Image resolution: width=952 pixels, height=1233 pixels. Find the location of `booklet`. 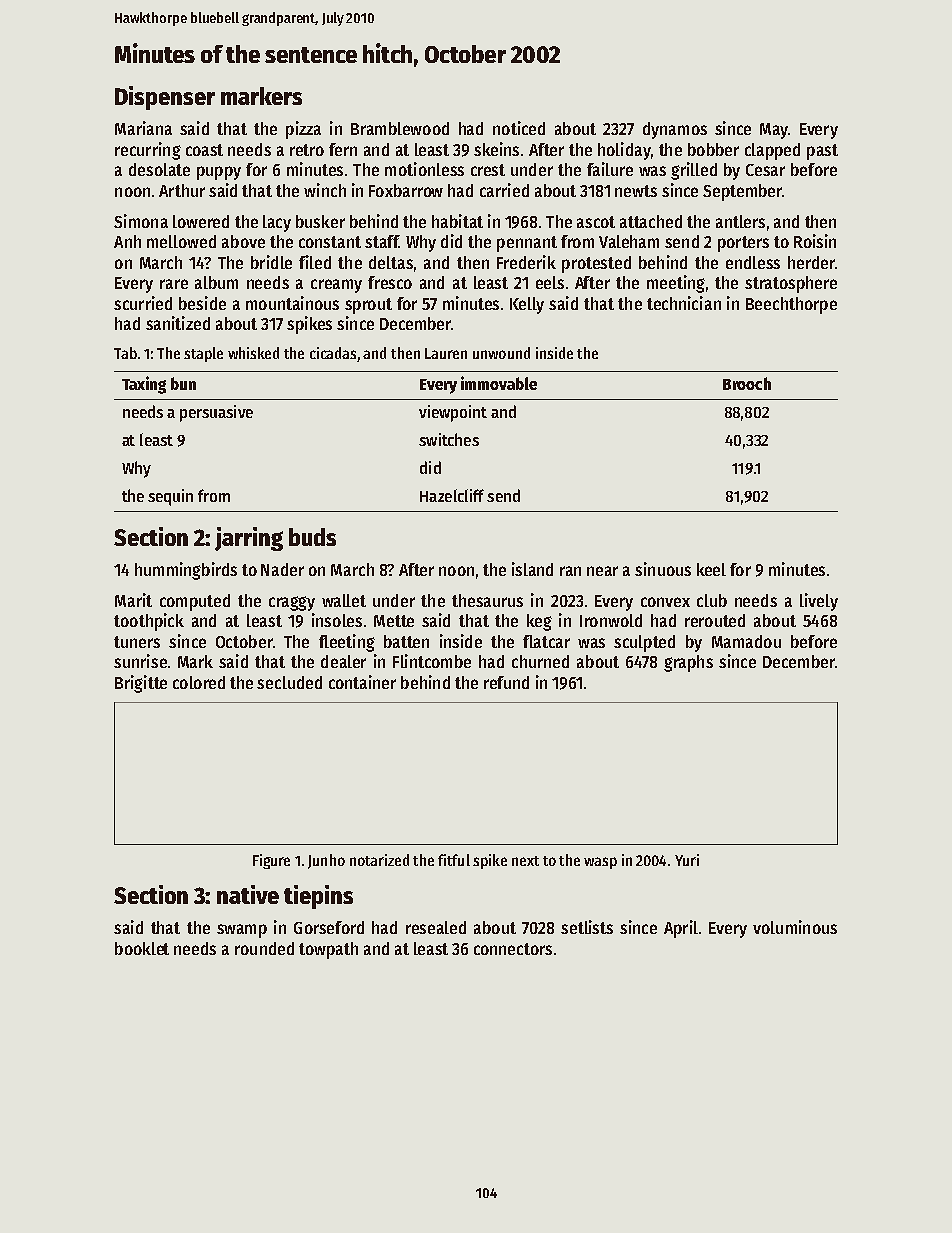

booklet is located at coordinates (142, 948).
